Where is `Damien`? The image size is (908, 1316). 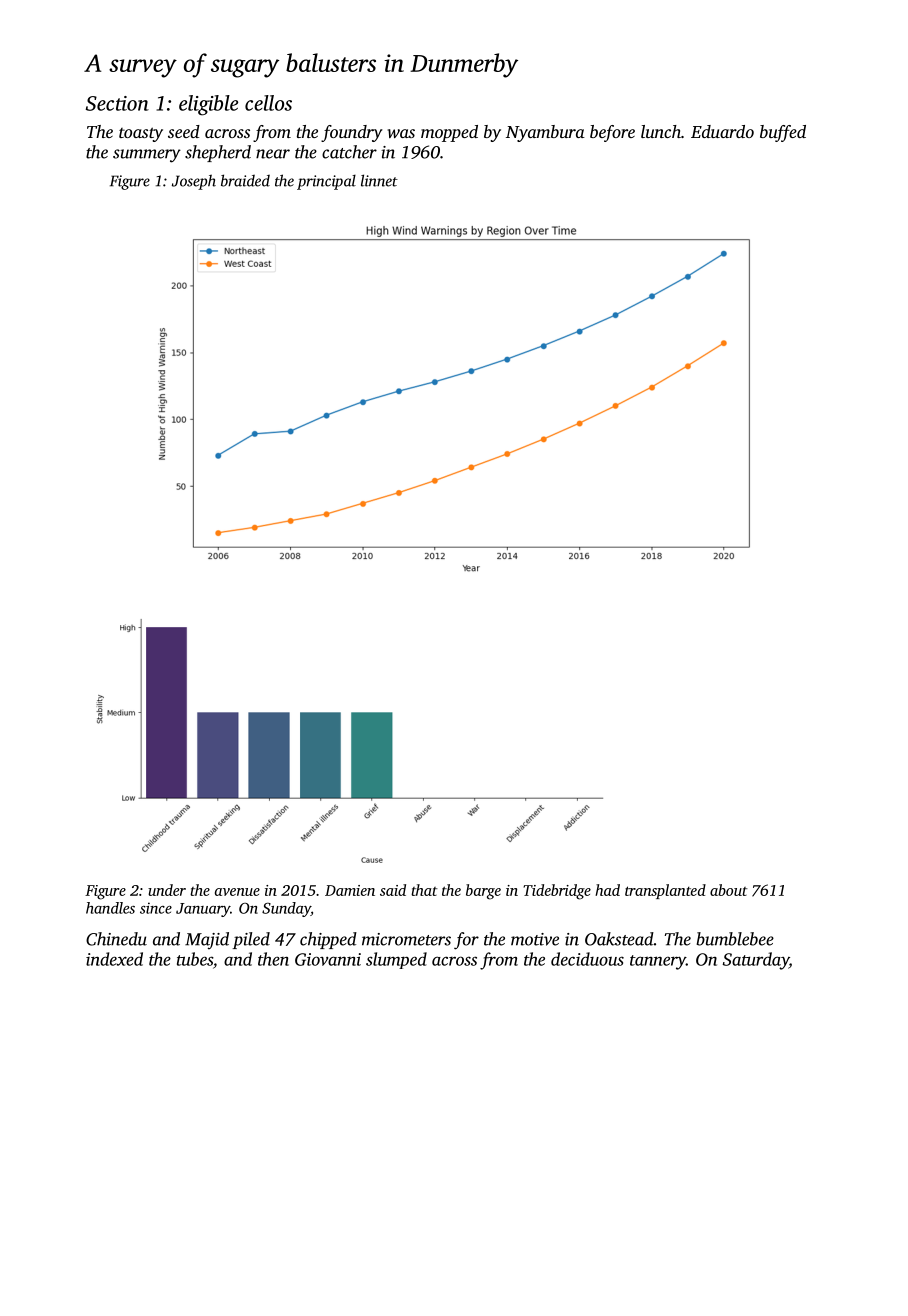
Damien is located at coordinates (350, 890).
